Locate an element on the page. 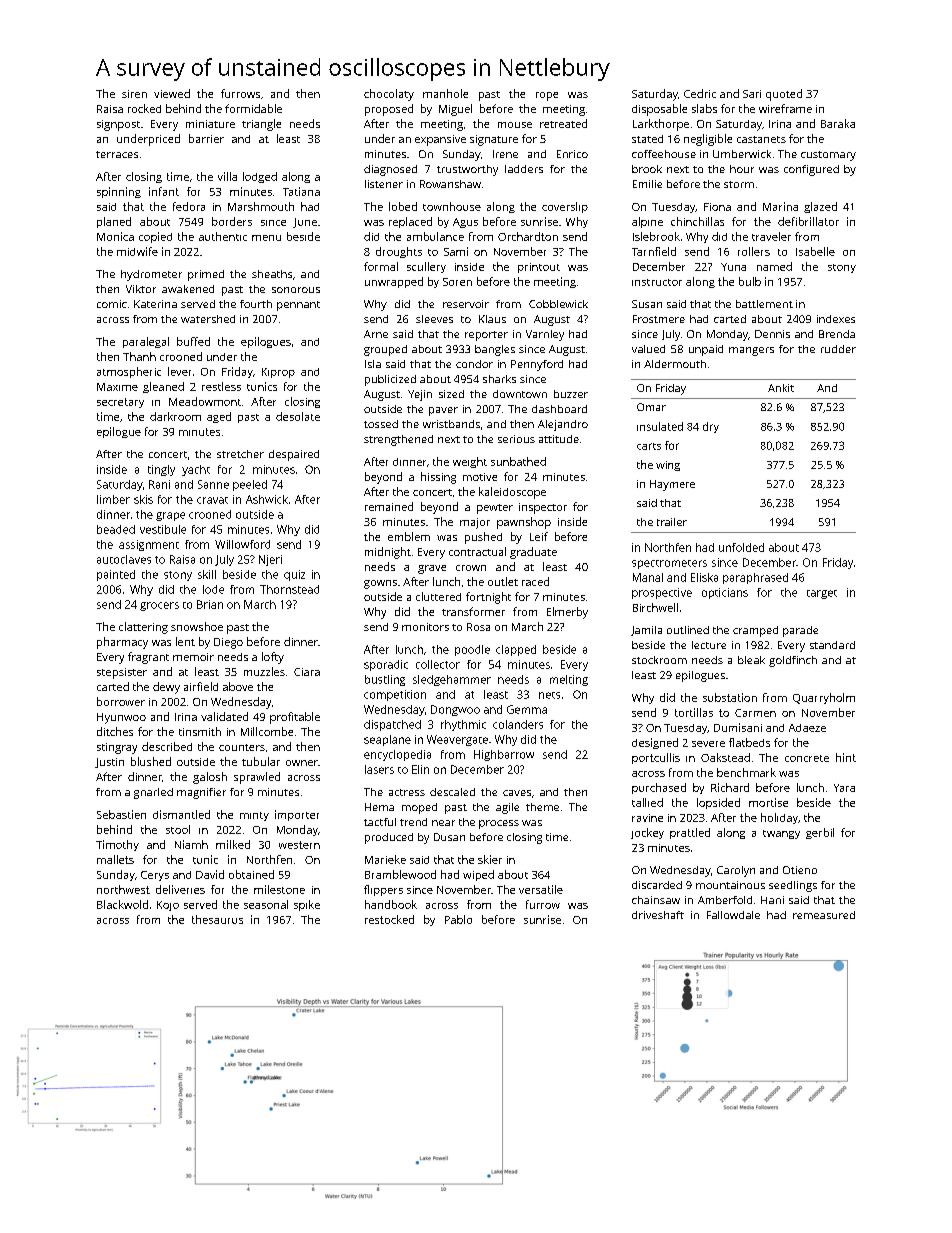  quoted is located at coordinates (784, 95).
